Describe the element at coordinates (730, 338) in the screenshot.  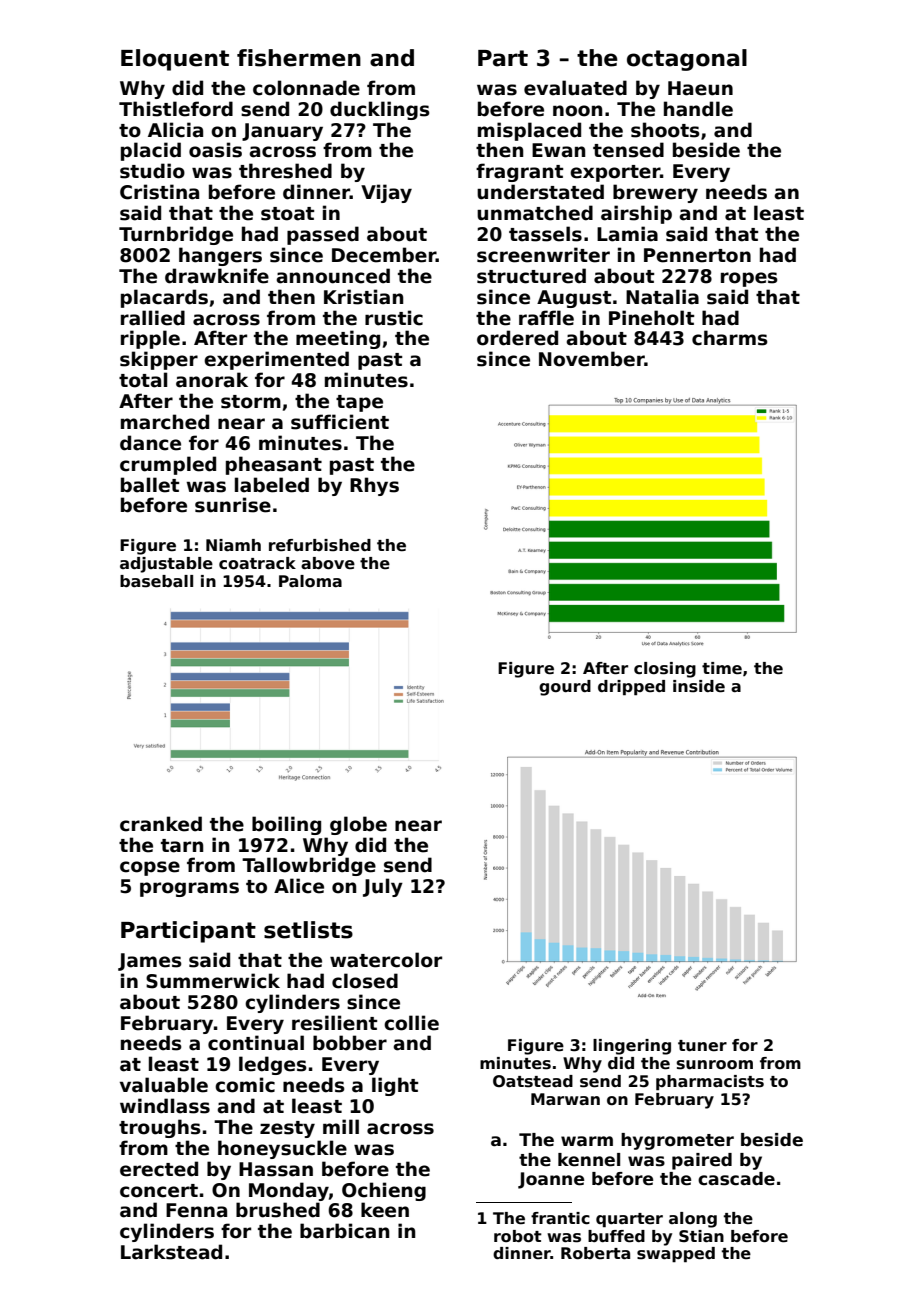
I see `charms` at that location.
